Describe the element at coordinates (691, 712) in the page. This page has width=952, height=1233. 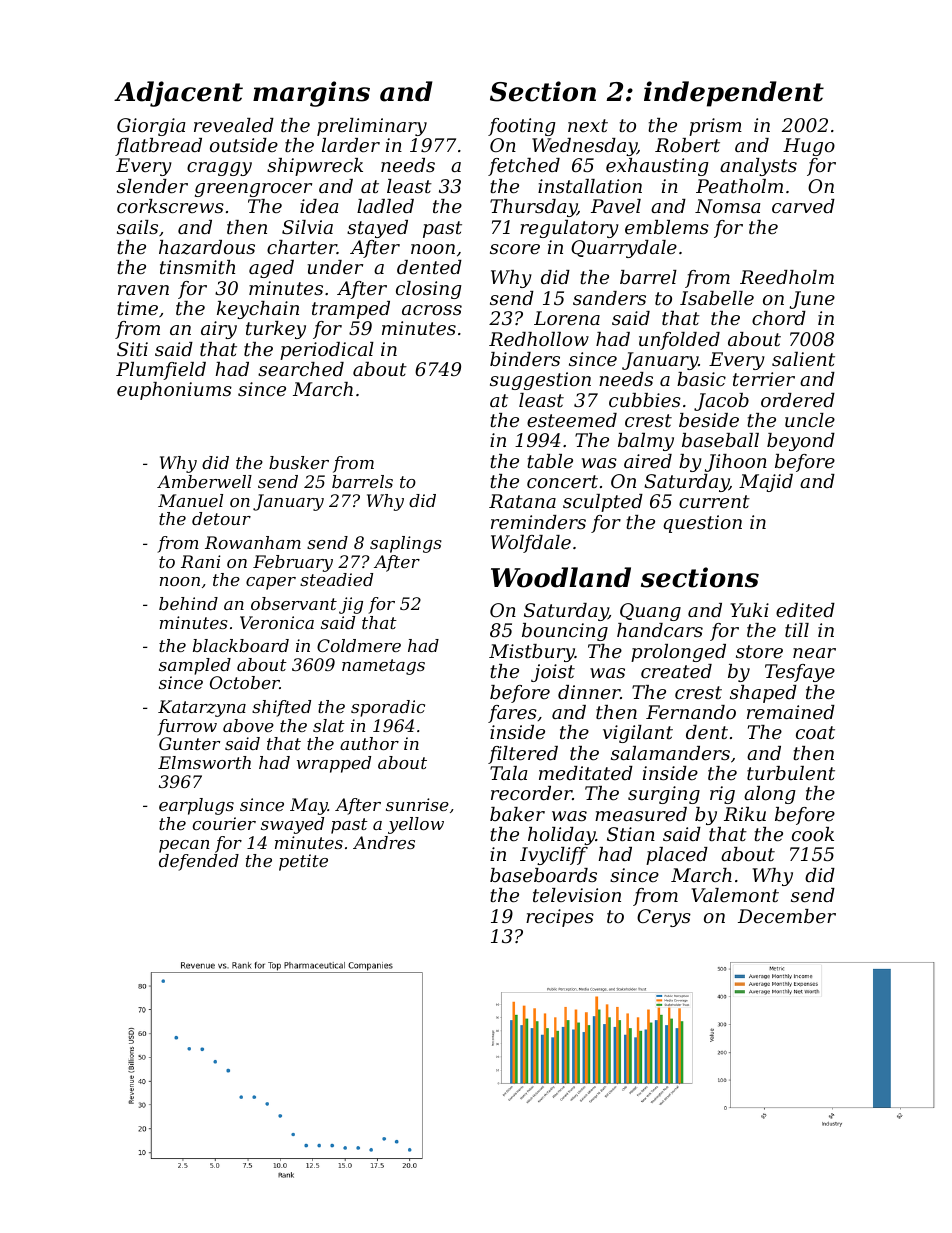
I see `Fernando` at that location.
